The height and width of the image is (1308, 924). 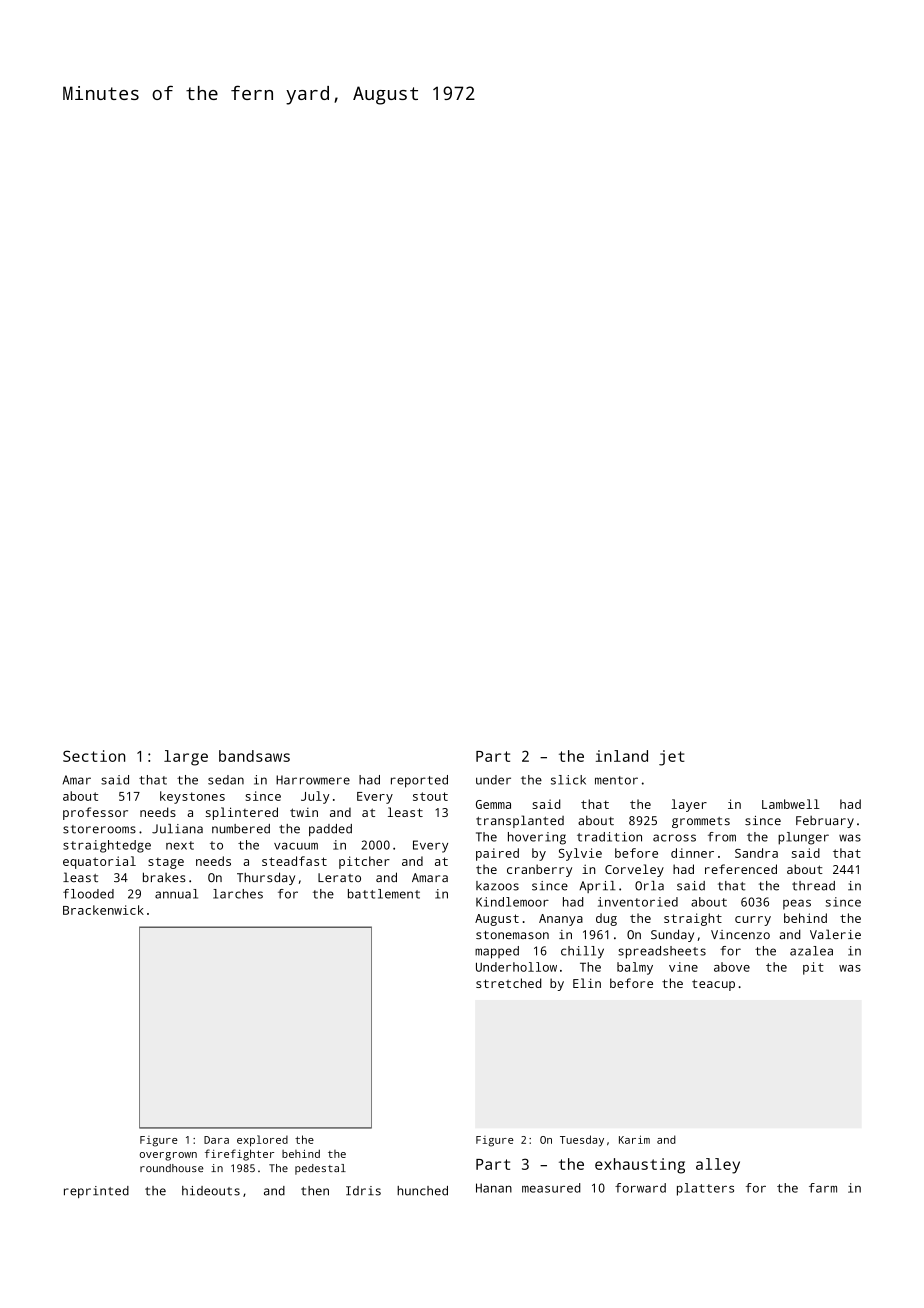 What do you see at coordinates (96, 1192) in the image?
I see `reprinted` at bounding box center [96, 1192].
